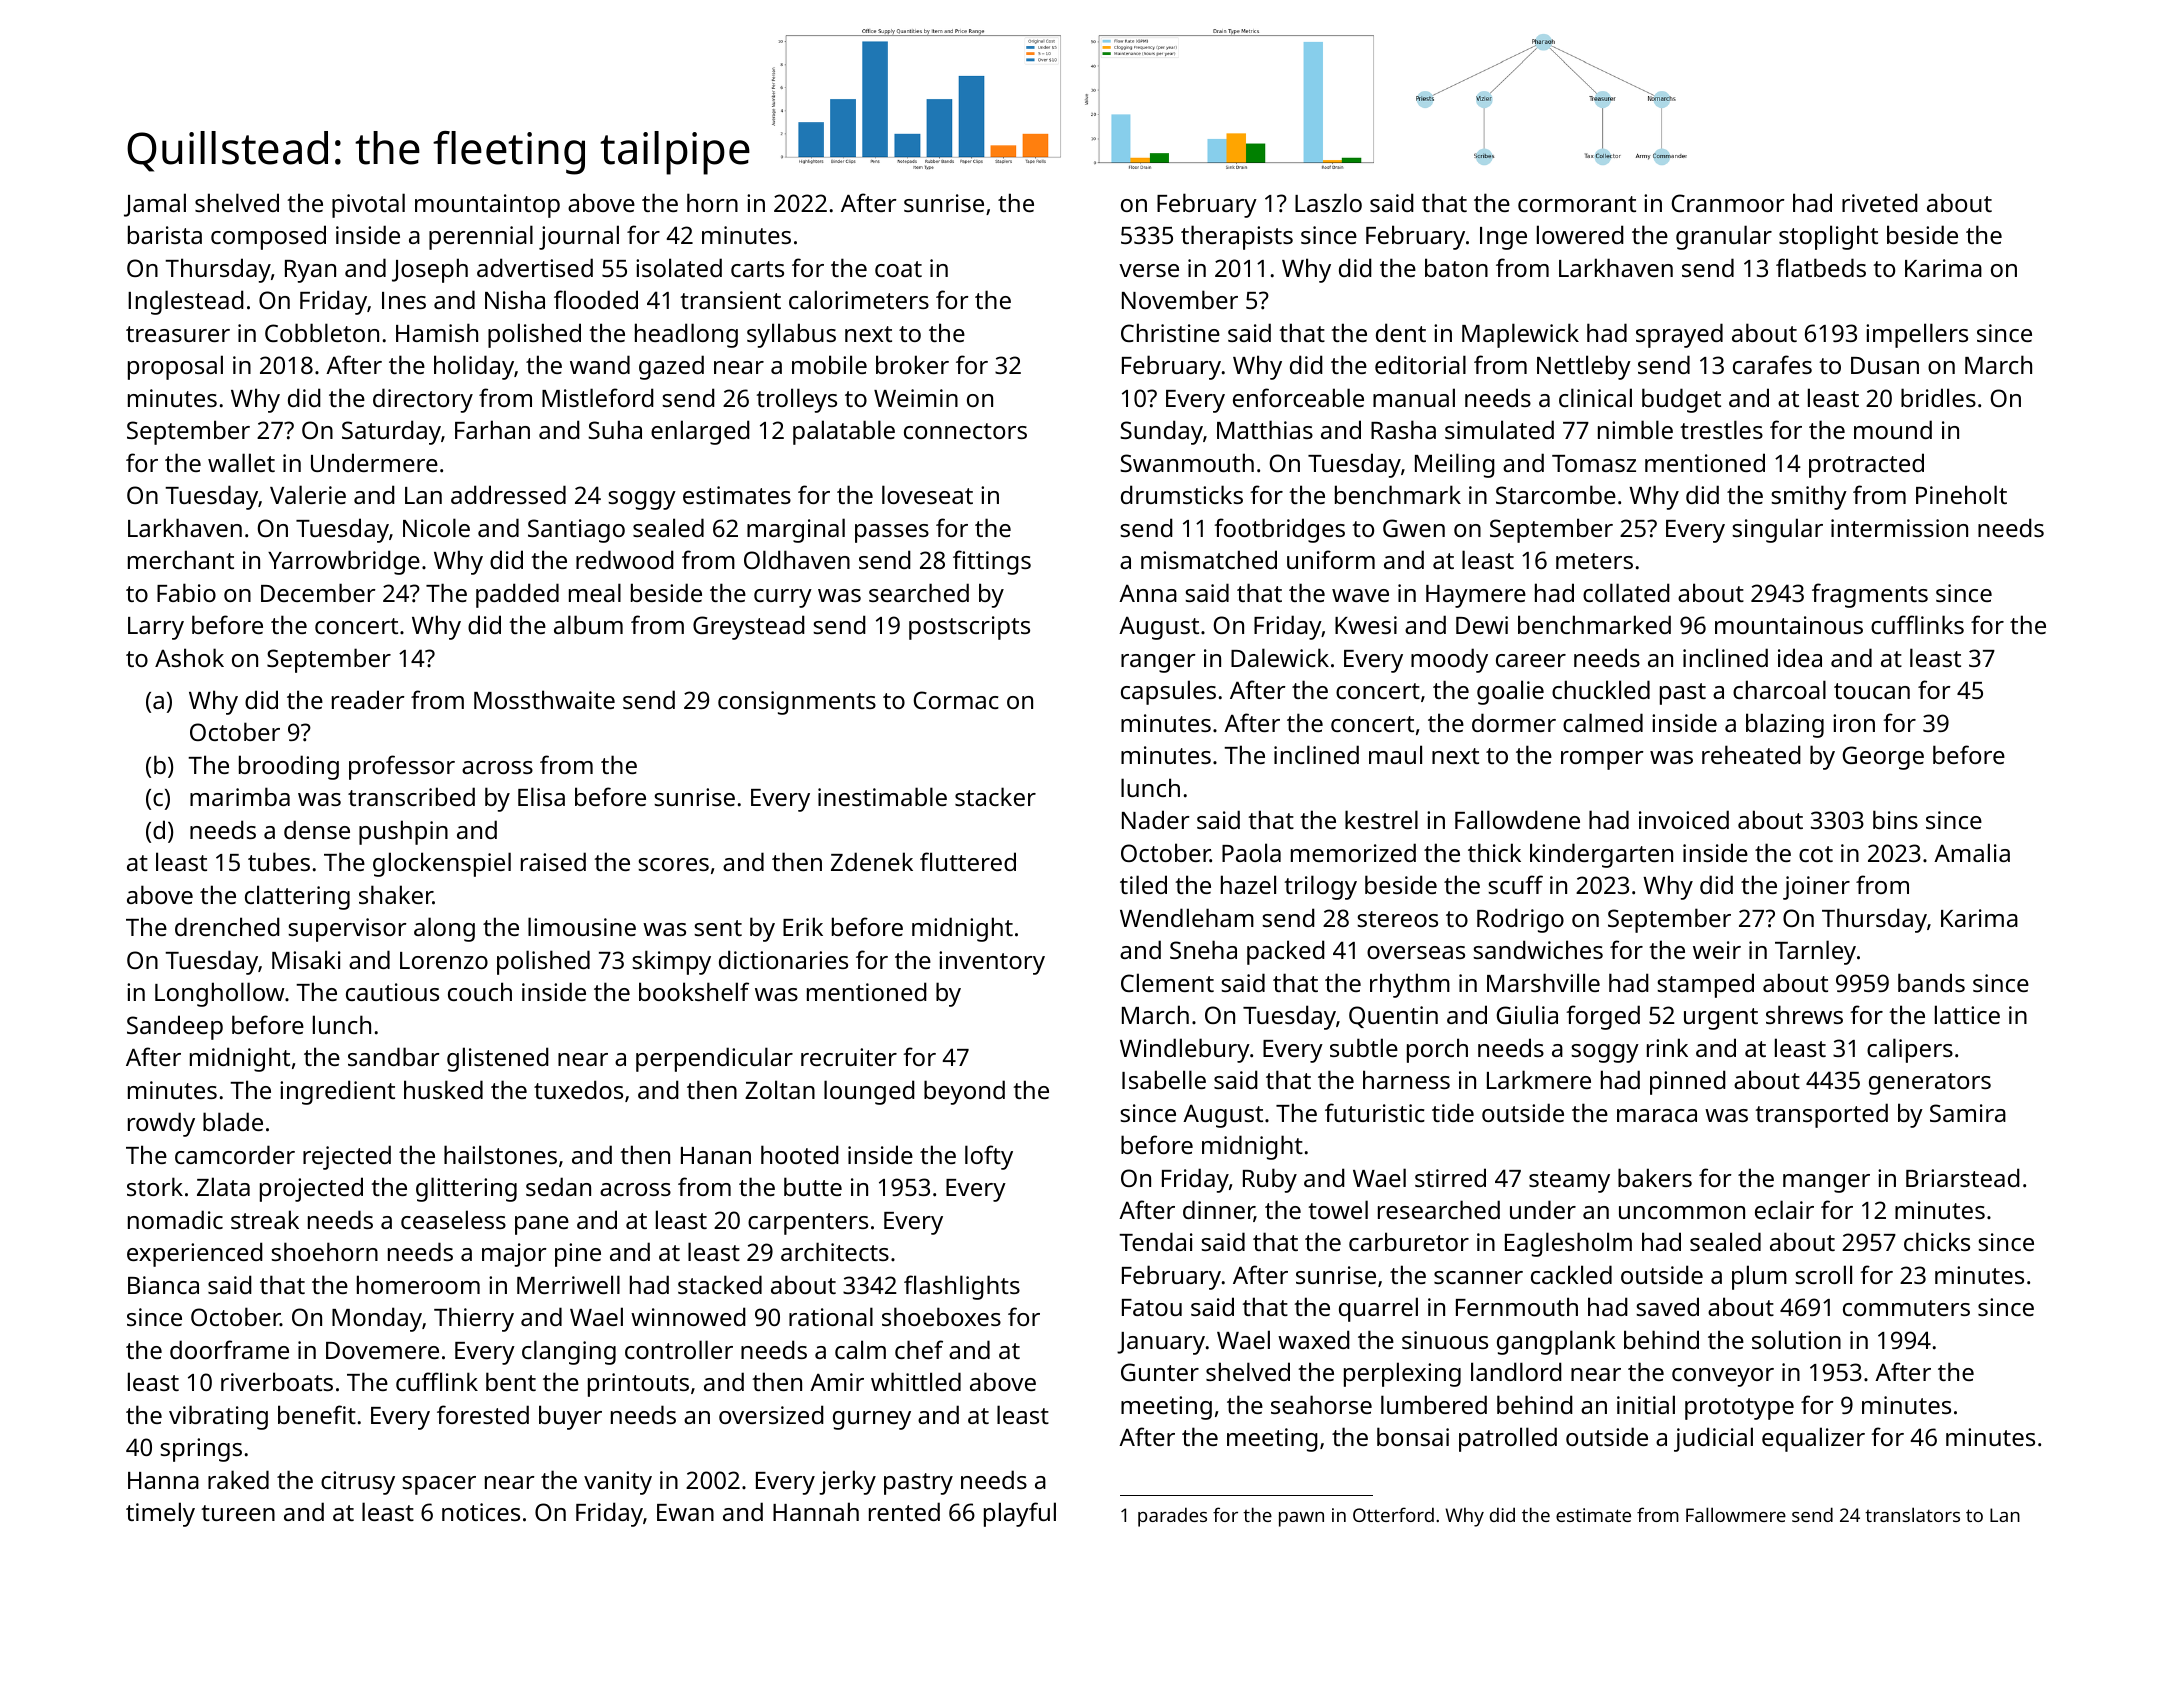  Describe the element at coordinates (912, 364) in the document. I see `broker` at that location.
